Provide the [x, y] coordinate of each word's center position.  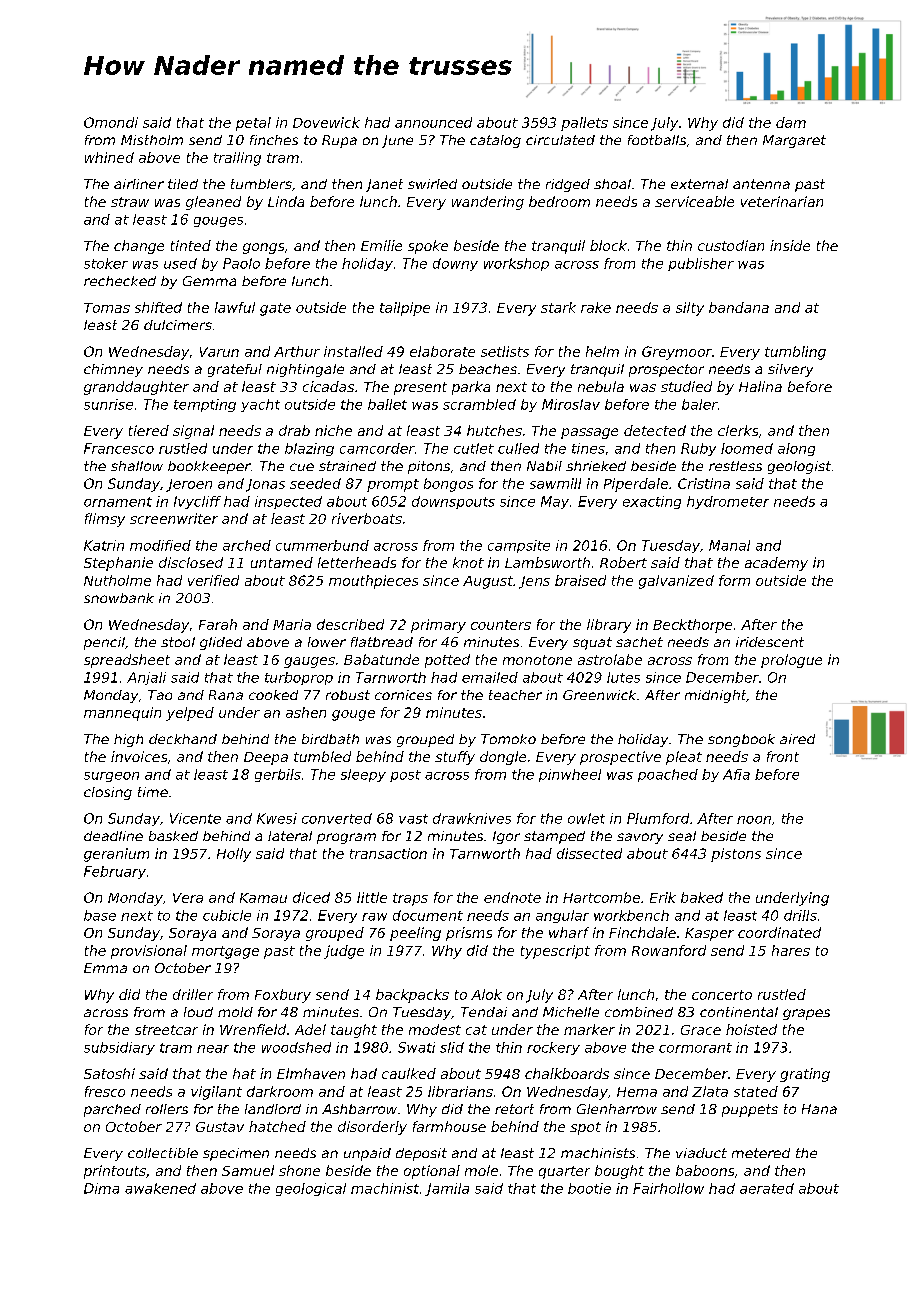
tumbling [795, 353]
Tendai [484, 1012]
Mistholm [152, 140]
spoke [428, 247]
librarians [460, 1091]
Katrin [104, 545]
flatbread [382, 642]
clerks [738, 430]
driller [193, 994]
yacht [260, 405]
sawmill [555, 483]
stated [756, 1091]
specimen [236, 1154]
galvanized [676, 582]
